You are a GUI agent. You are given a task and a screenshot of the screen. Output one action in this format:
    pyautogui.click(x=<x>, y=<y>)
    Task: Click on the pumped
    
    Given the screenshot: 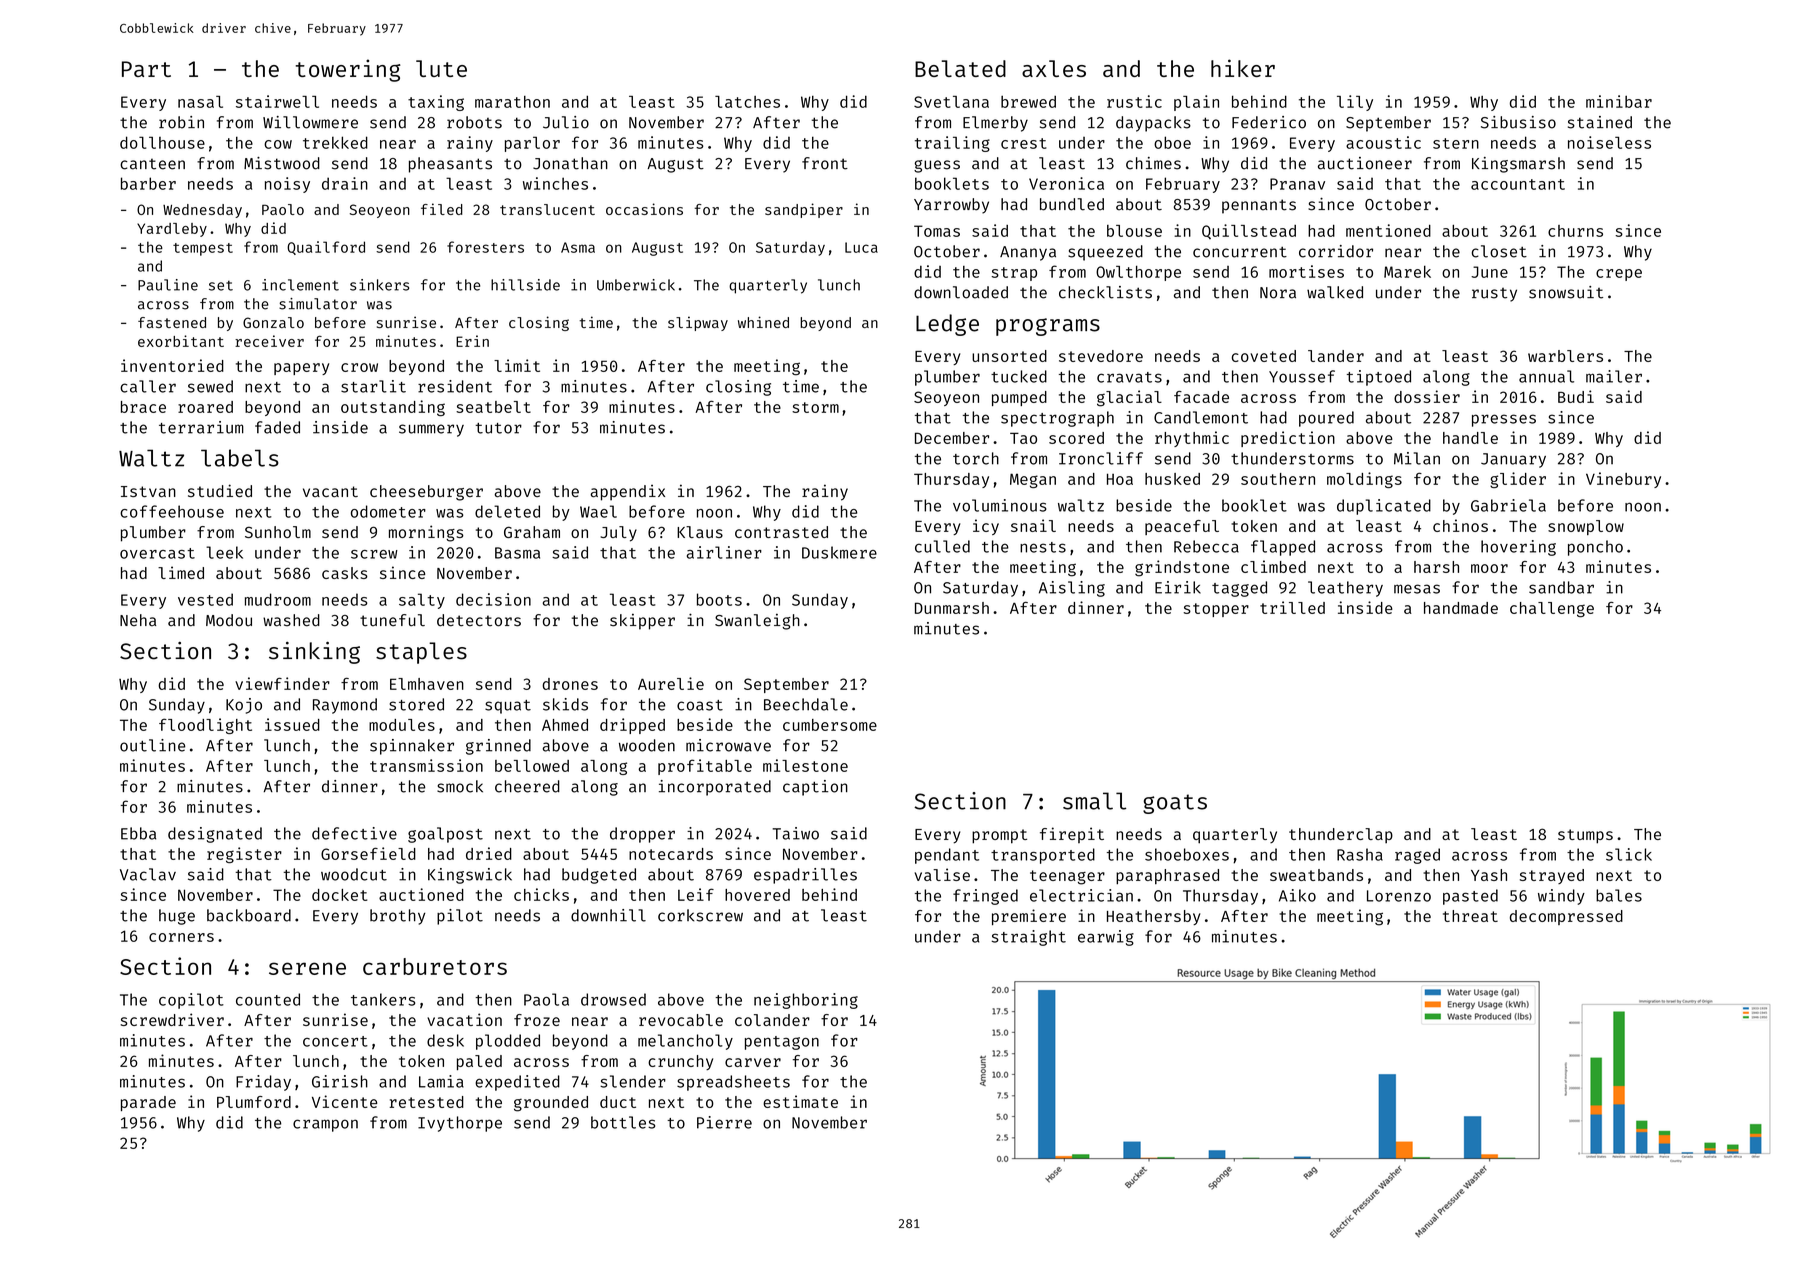 What is the action you would take?
    pyautogui.click(x=1019, y=398)
